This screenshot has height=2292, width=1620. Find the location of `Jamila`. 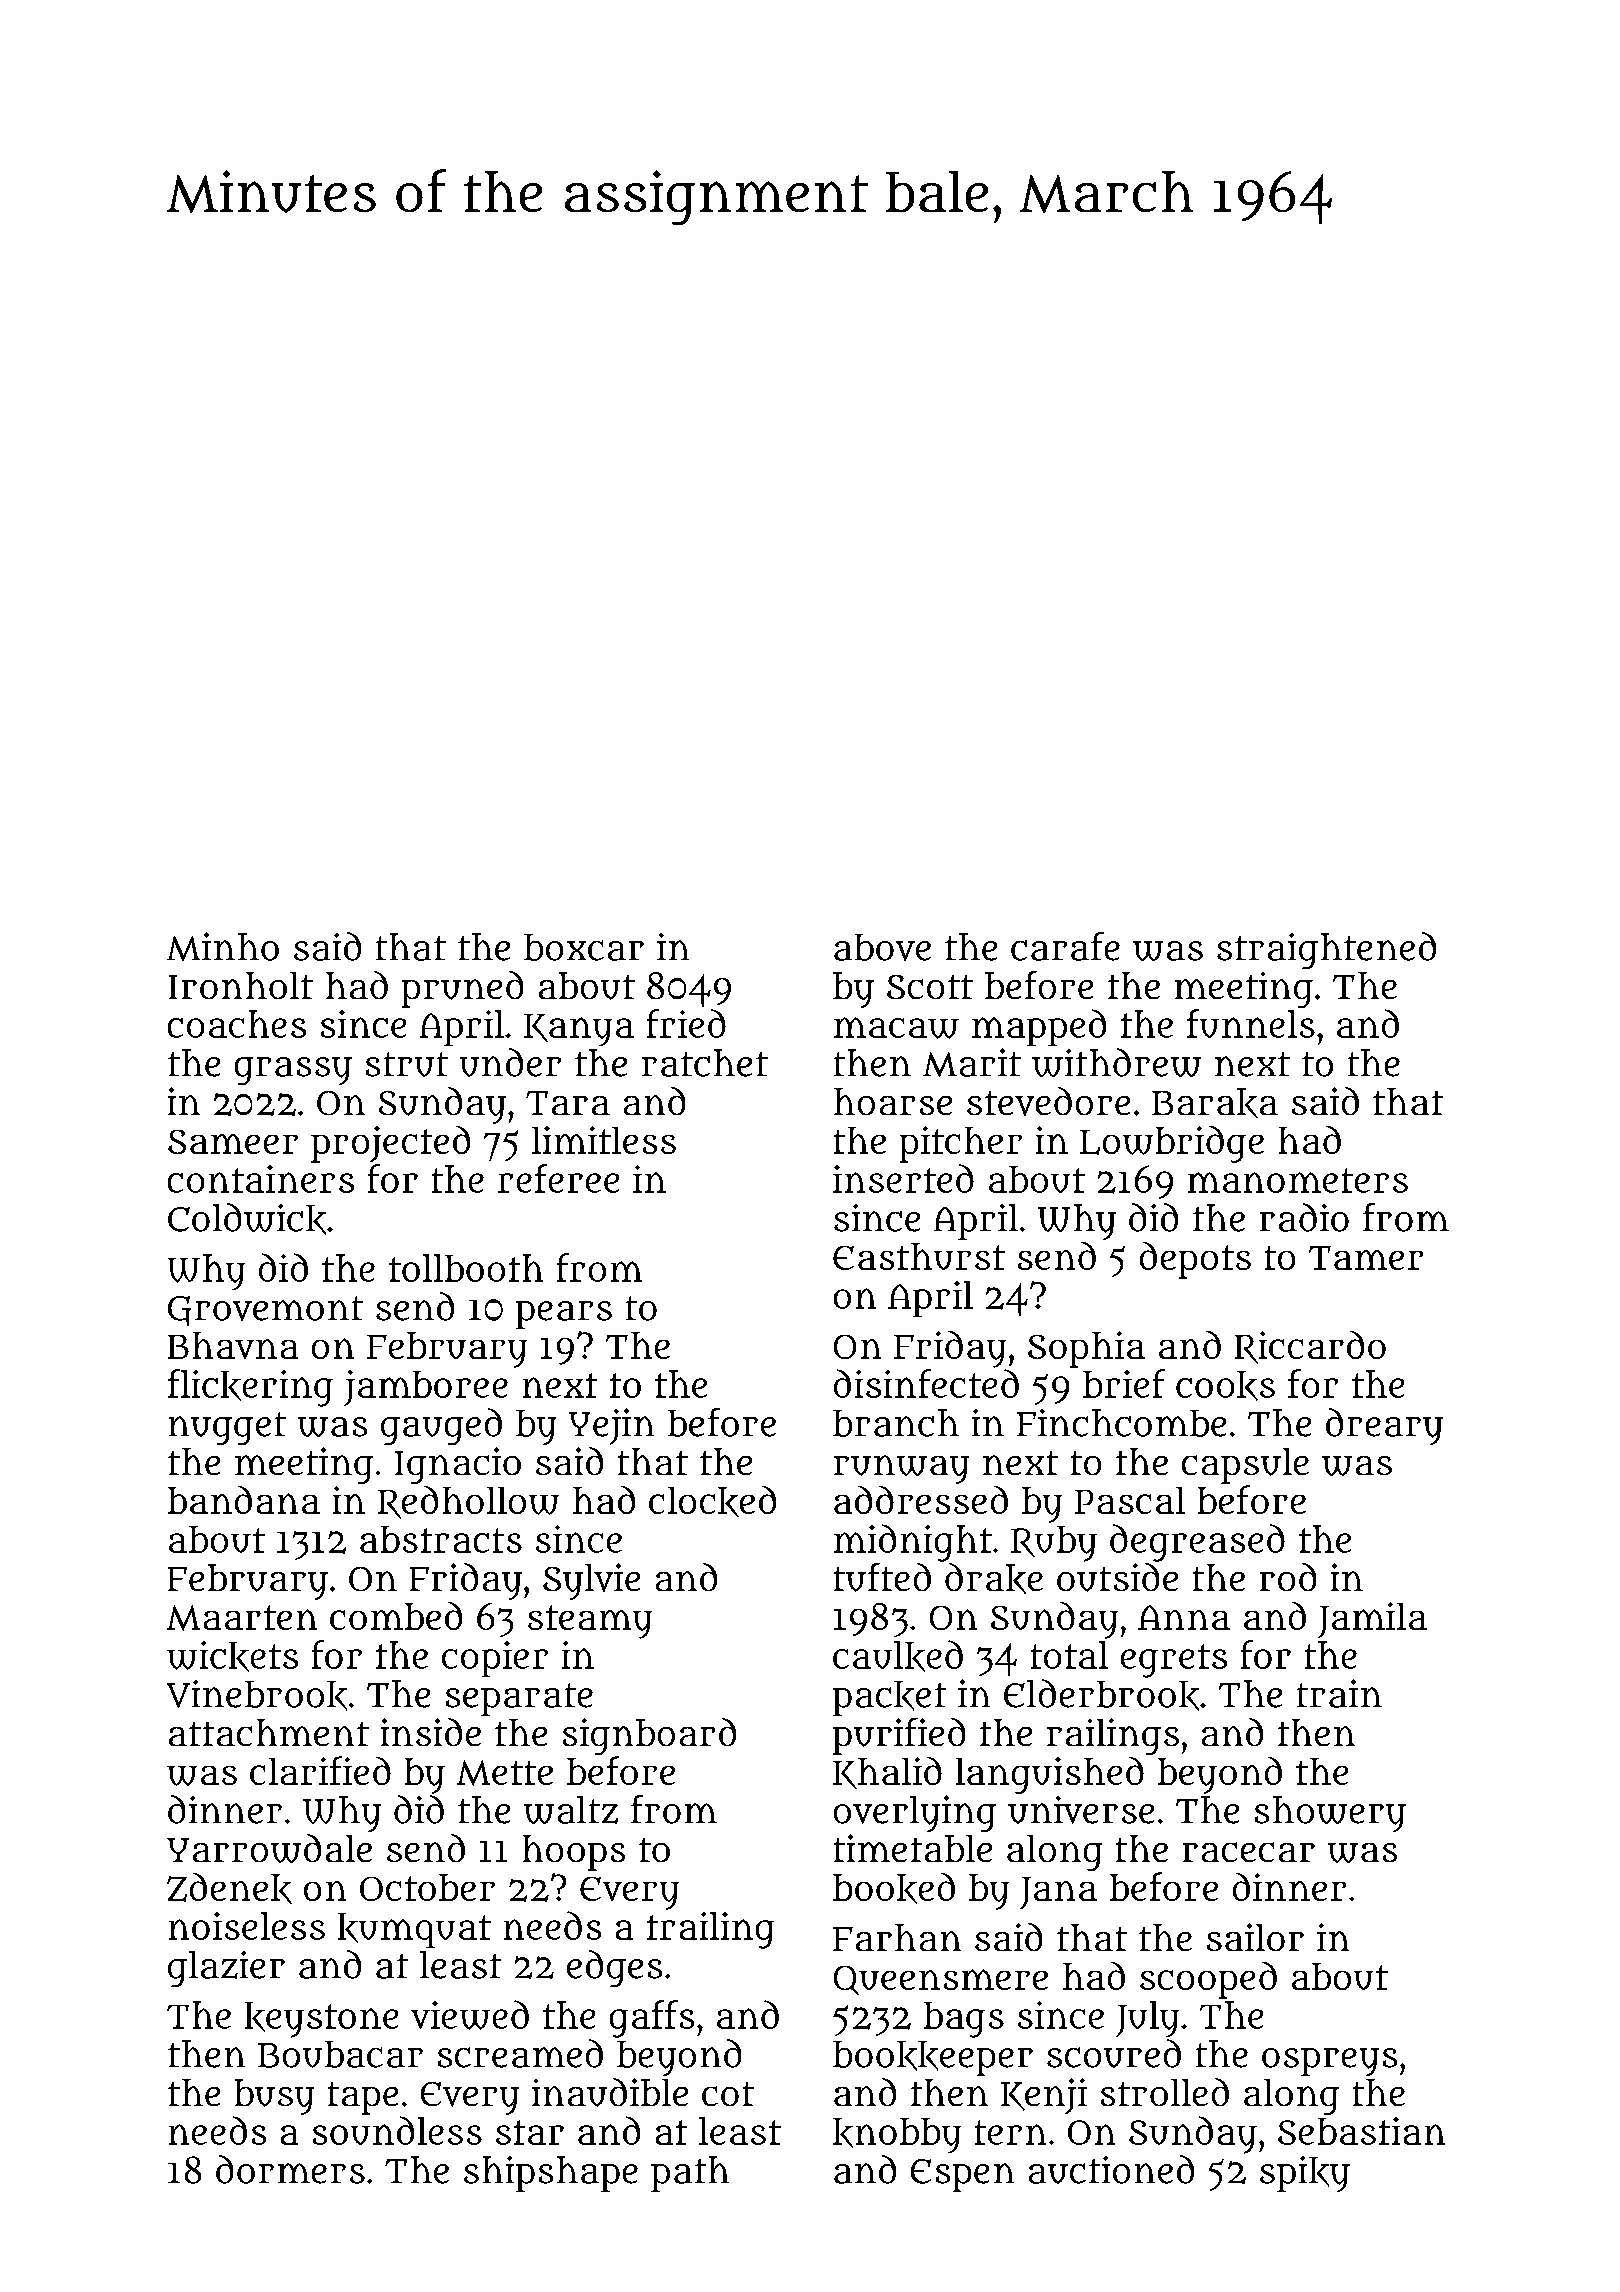

Jamila is located at coordinates (1372, 1620).
